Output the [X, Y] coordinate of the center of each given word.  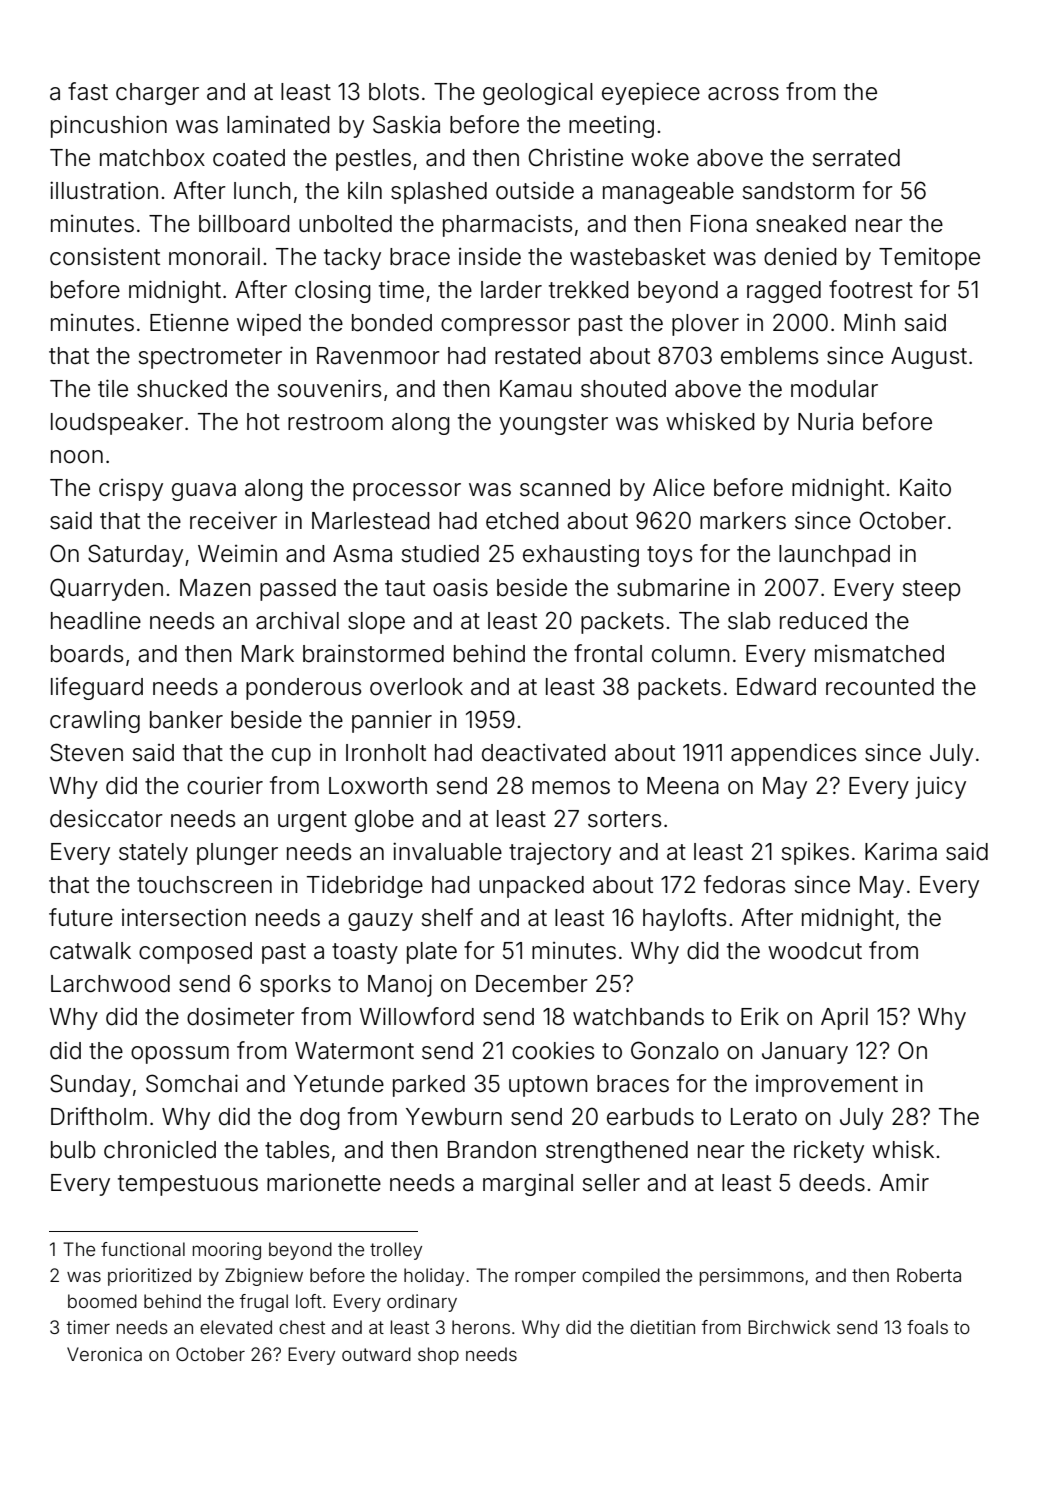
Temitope [929, 259]
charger [157, 94]
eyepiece [651, 93]
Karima [901, 851]
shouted [623, 389]
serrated [856, 158]
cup [291, 757]
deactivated [544, 753]
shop [438, 1356]
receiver [233, 520]
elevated [236, 1327]
